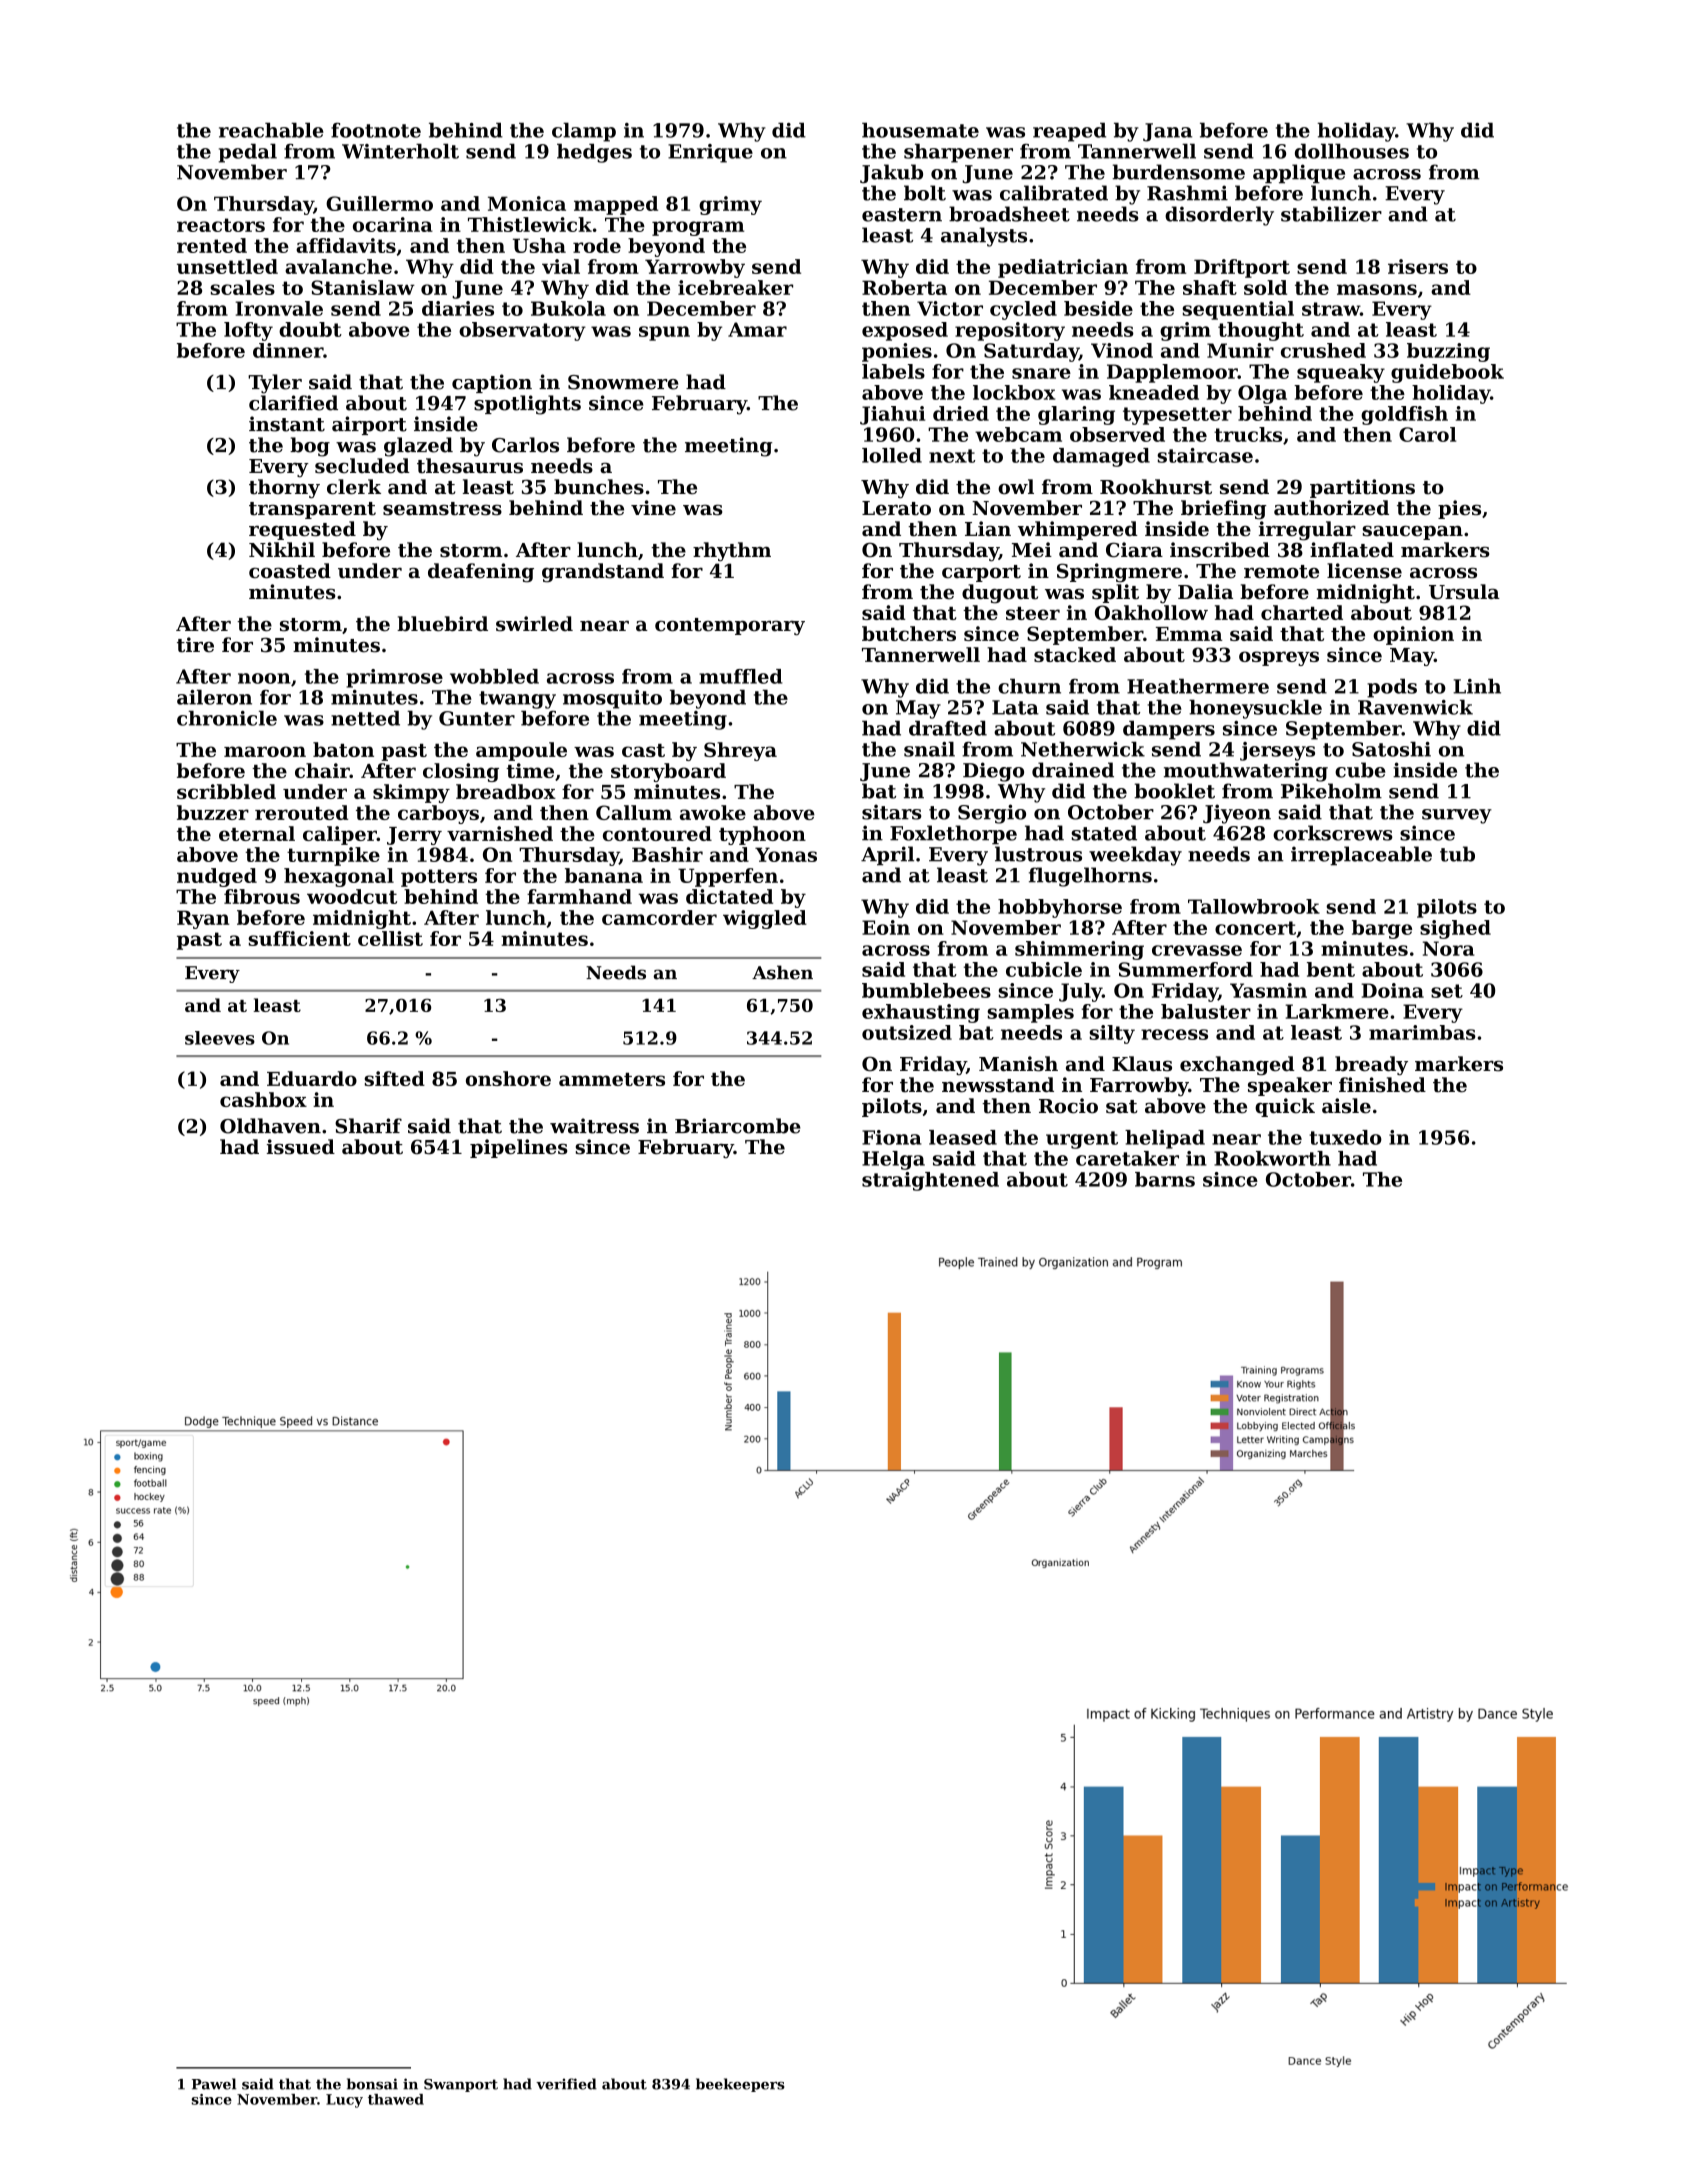 This image has width=1683, height=2178. What do you see at coordinates (301, 1147) in the image?
I see `issued` at bounding box center [301, 1147].
